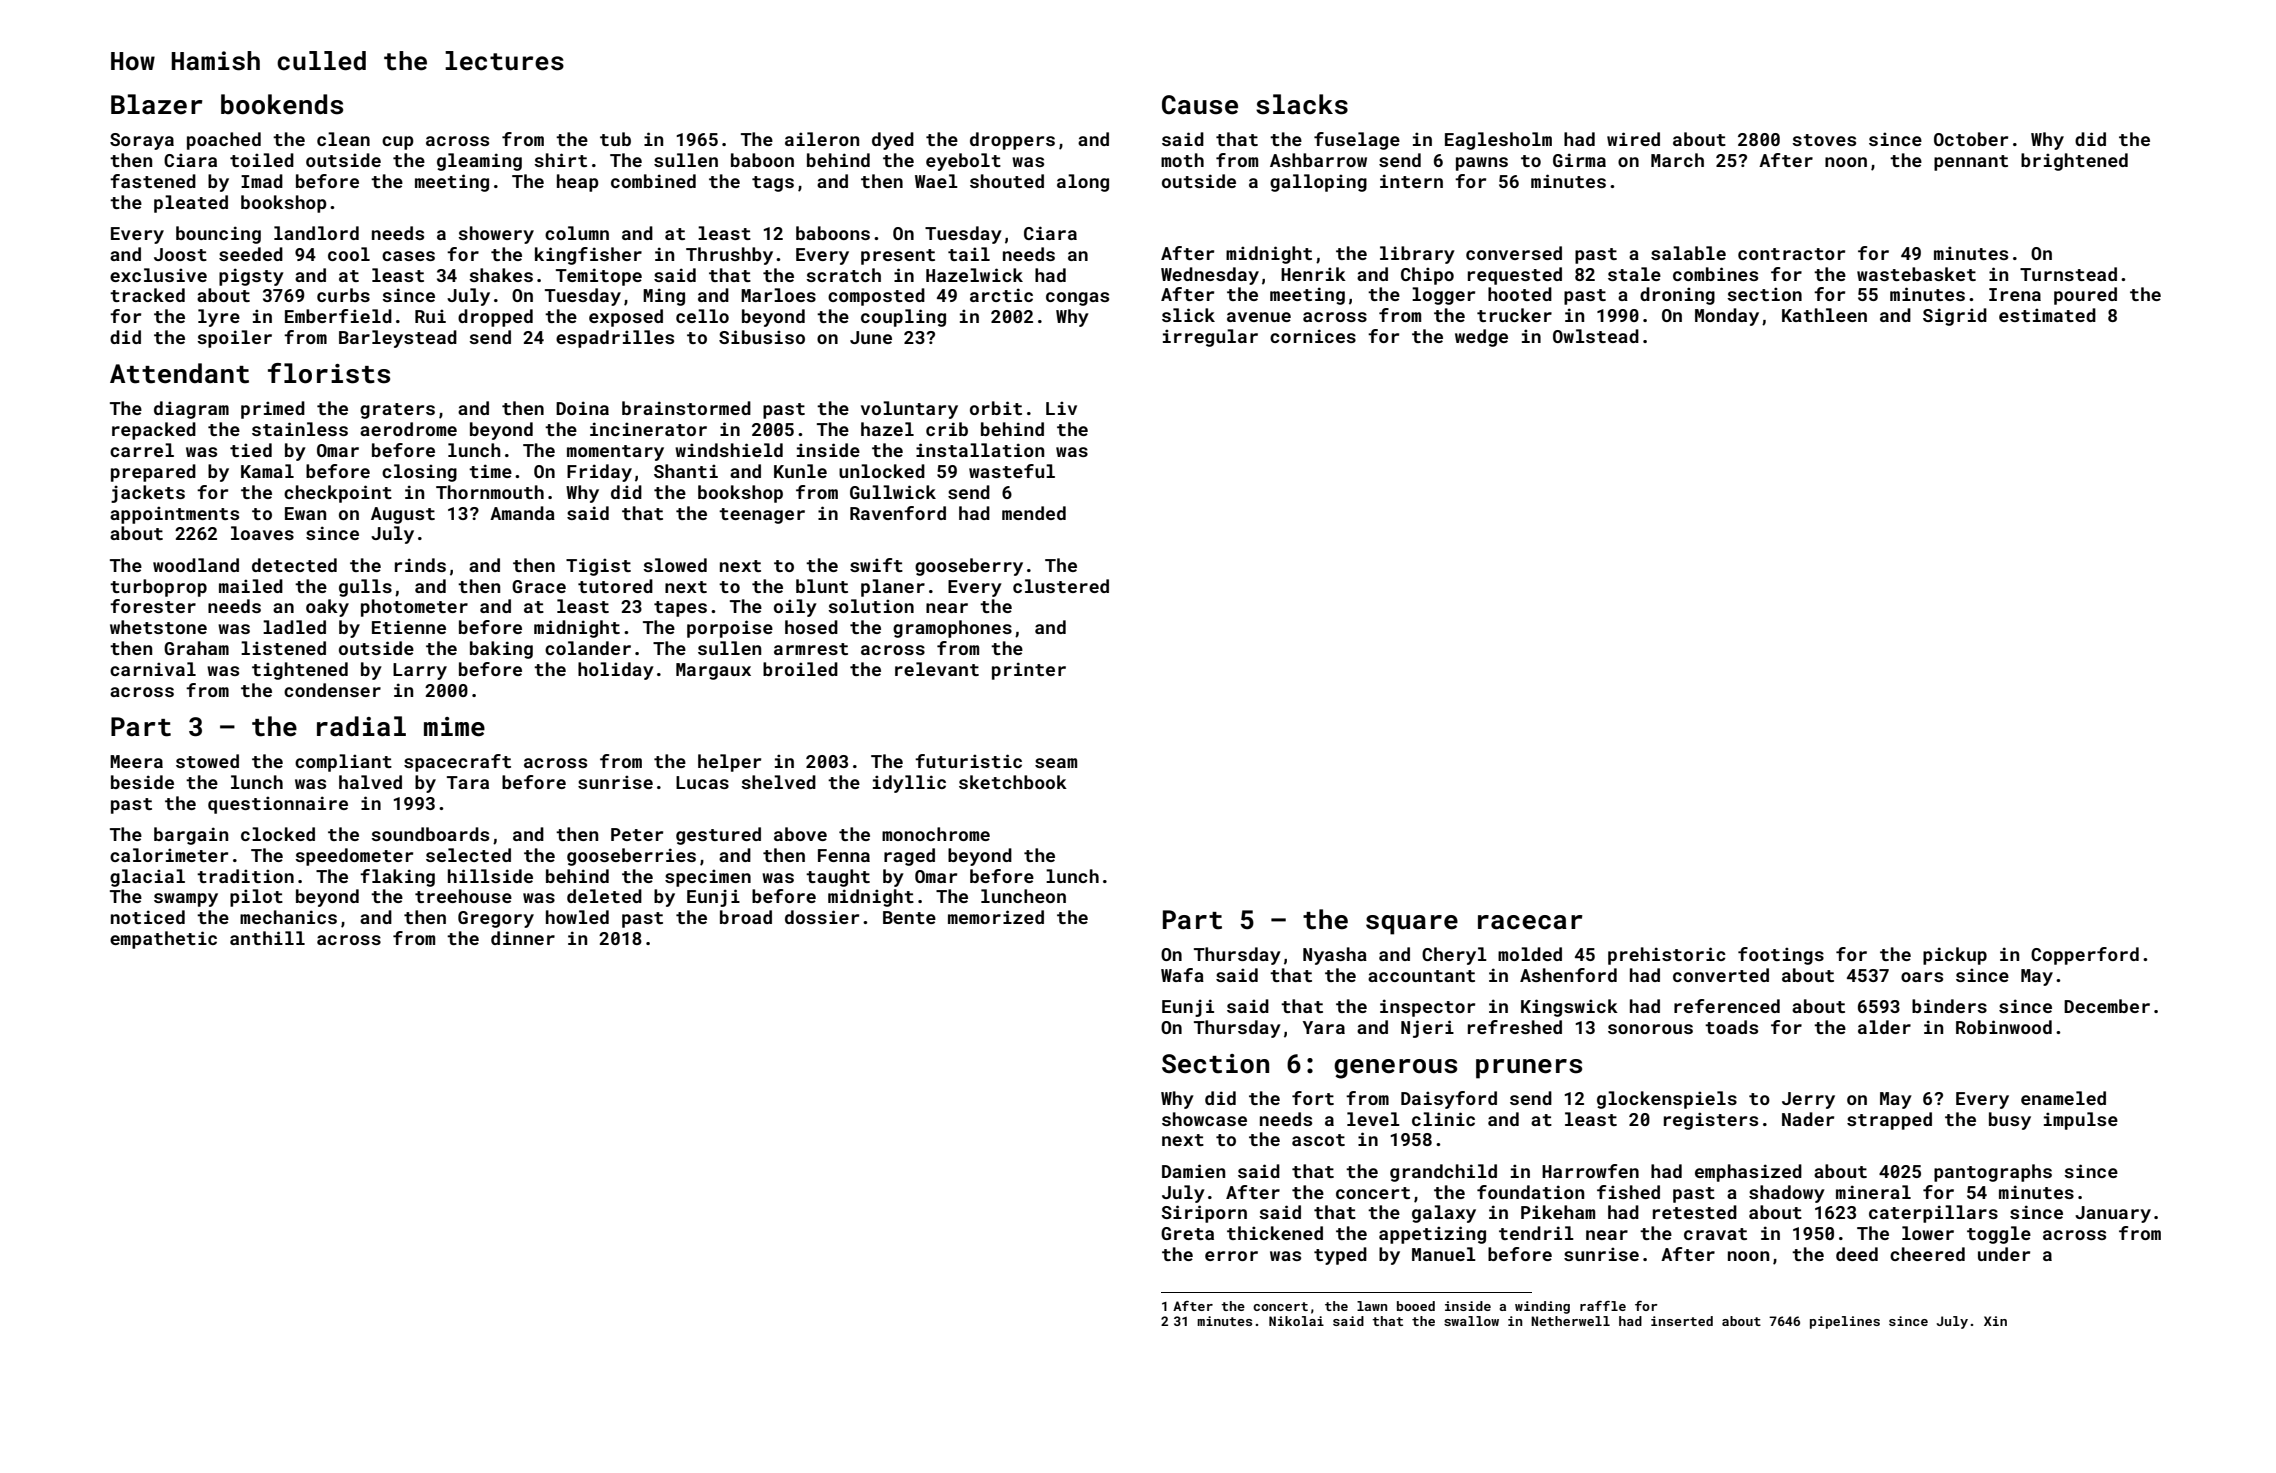 The height and width of the page is (1473, 2276). What do you see at coordinates (1029, 671) in the page?
I see `printer` at bounding box center [1029, 671].
